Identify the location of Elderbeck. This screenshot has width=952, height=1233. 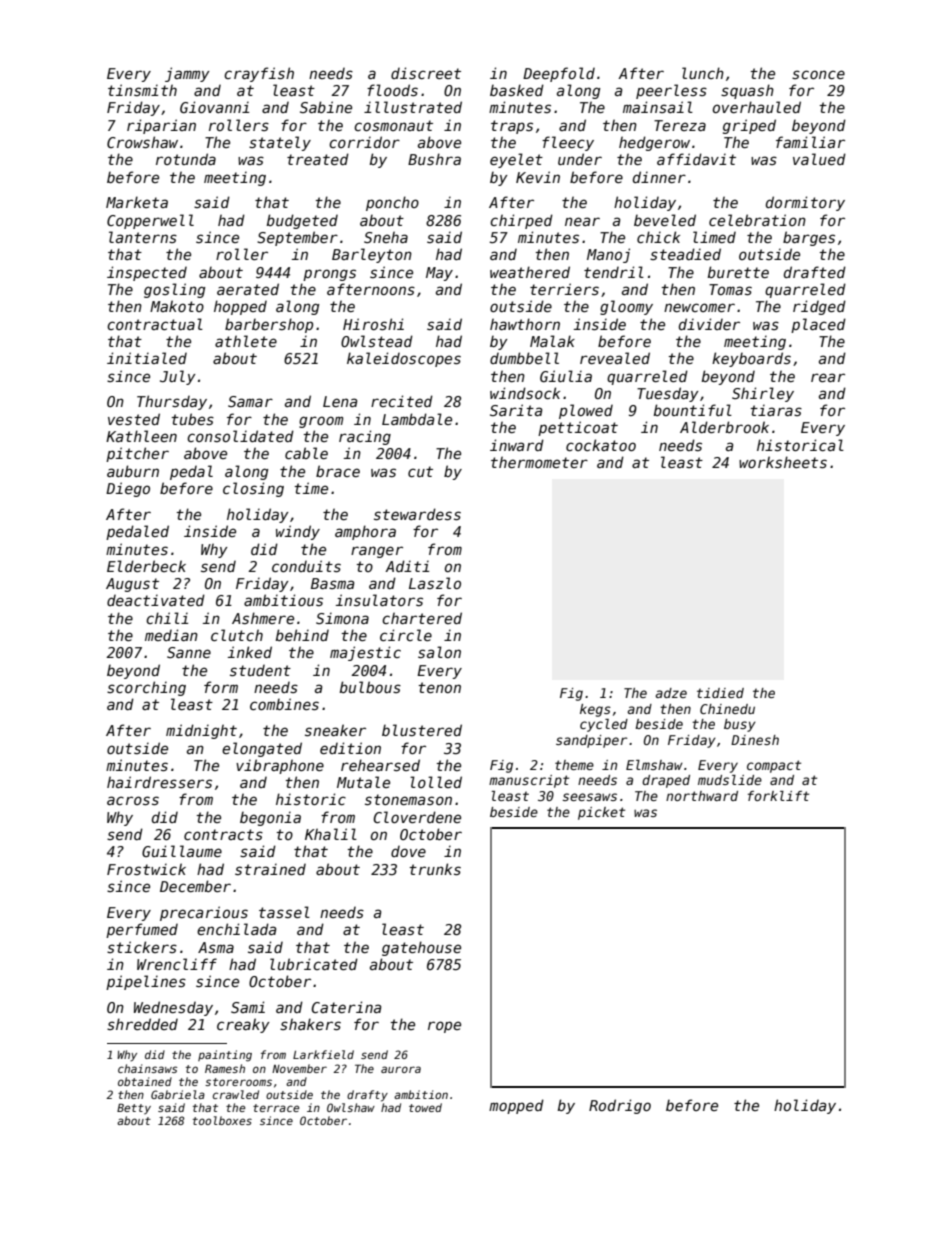
(146, 566).
